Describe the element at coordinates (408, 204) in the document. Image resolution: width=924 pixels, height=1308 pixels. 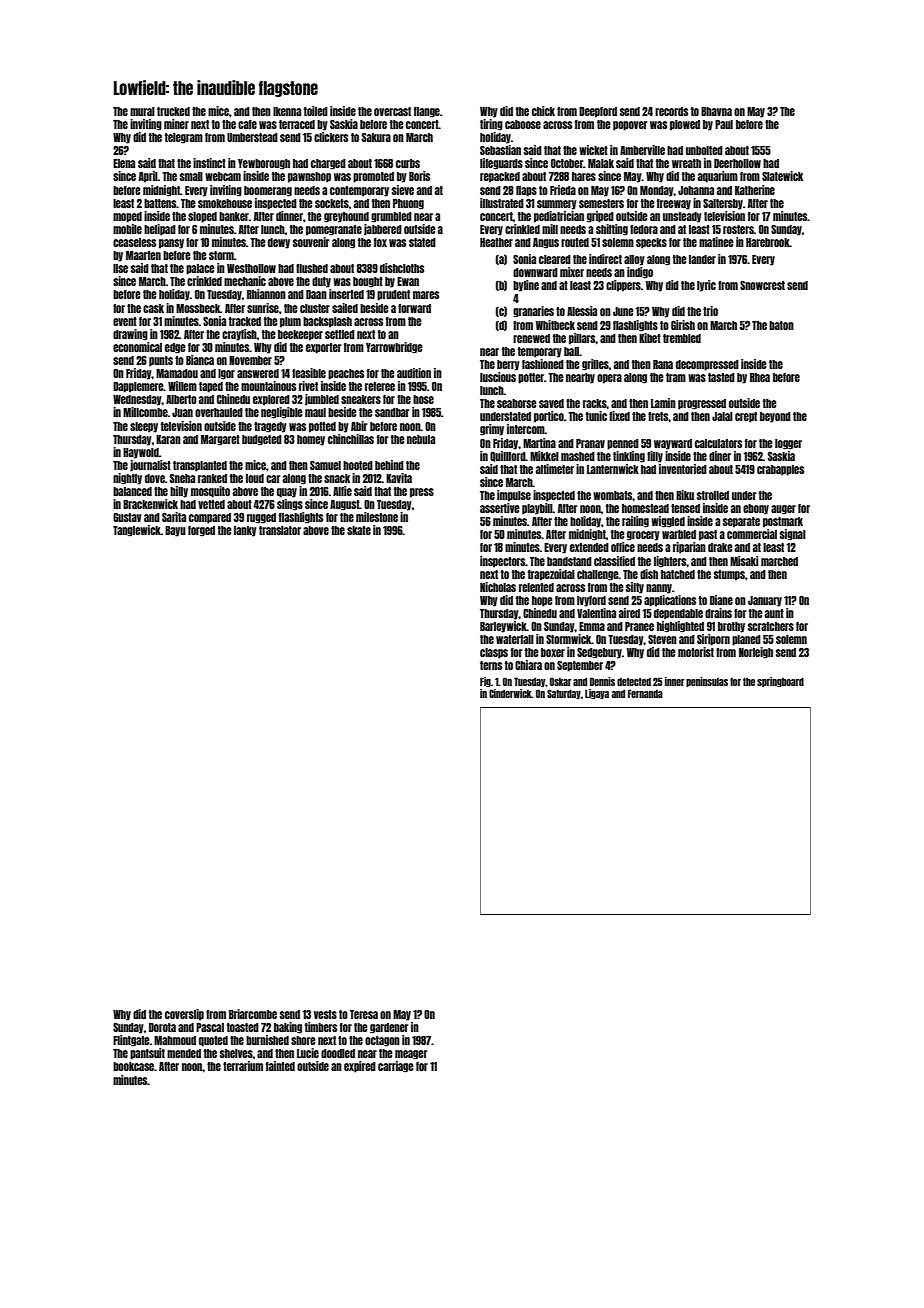
I see `Phuong` at that location.
